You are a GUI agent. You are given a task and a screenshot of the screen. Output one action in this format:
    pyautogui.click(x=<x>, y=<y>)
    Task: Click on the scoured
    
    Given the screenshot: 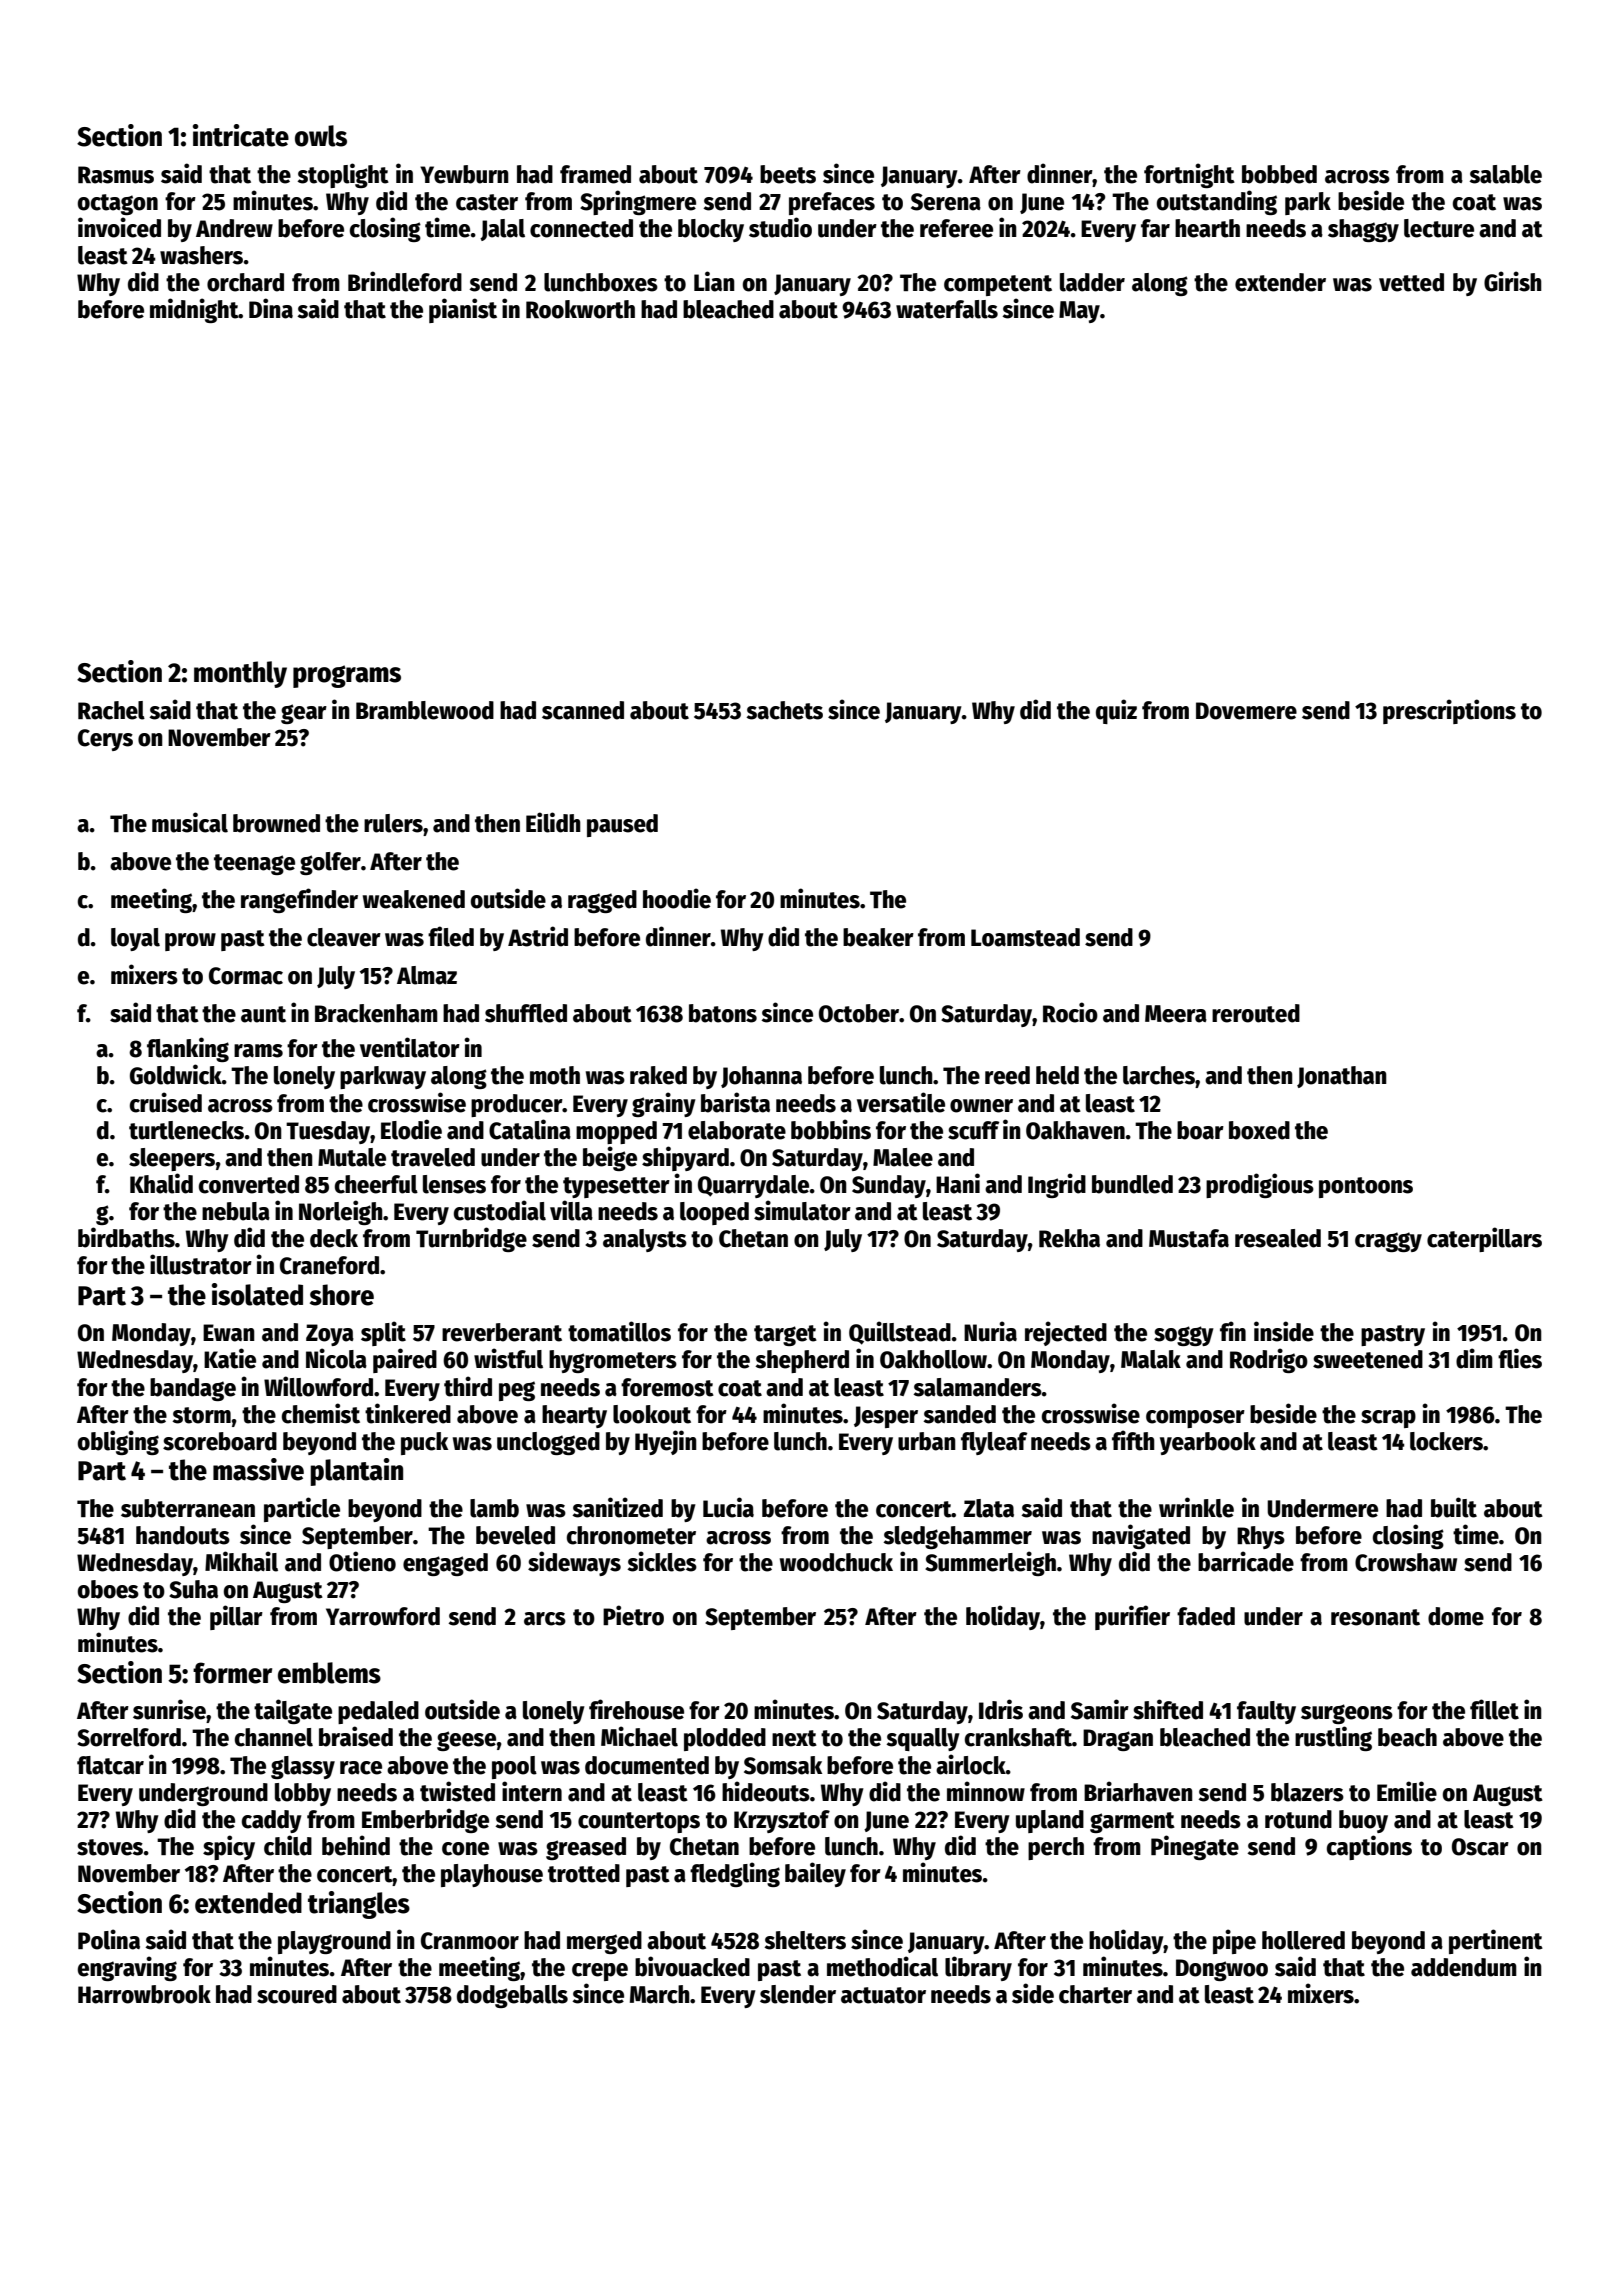 What is the action you would take?
    pyautogui.click(x=297, y=1994)
